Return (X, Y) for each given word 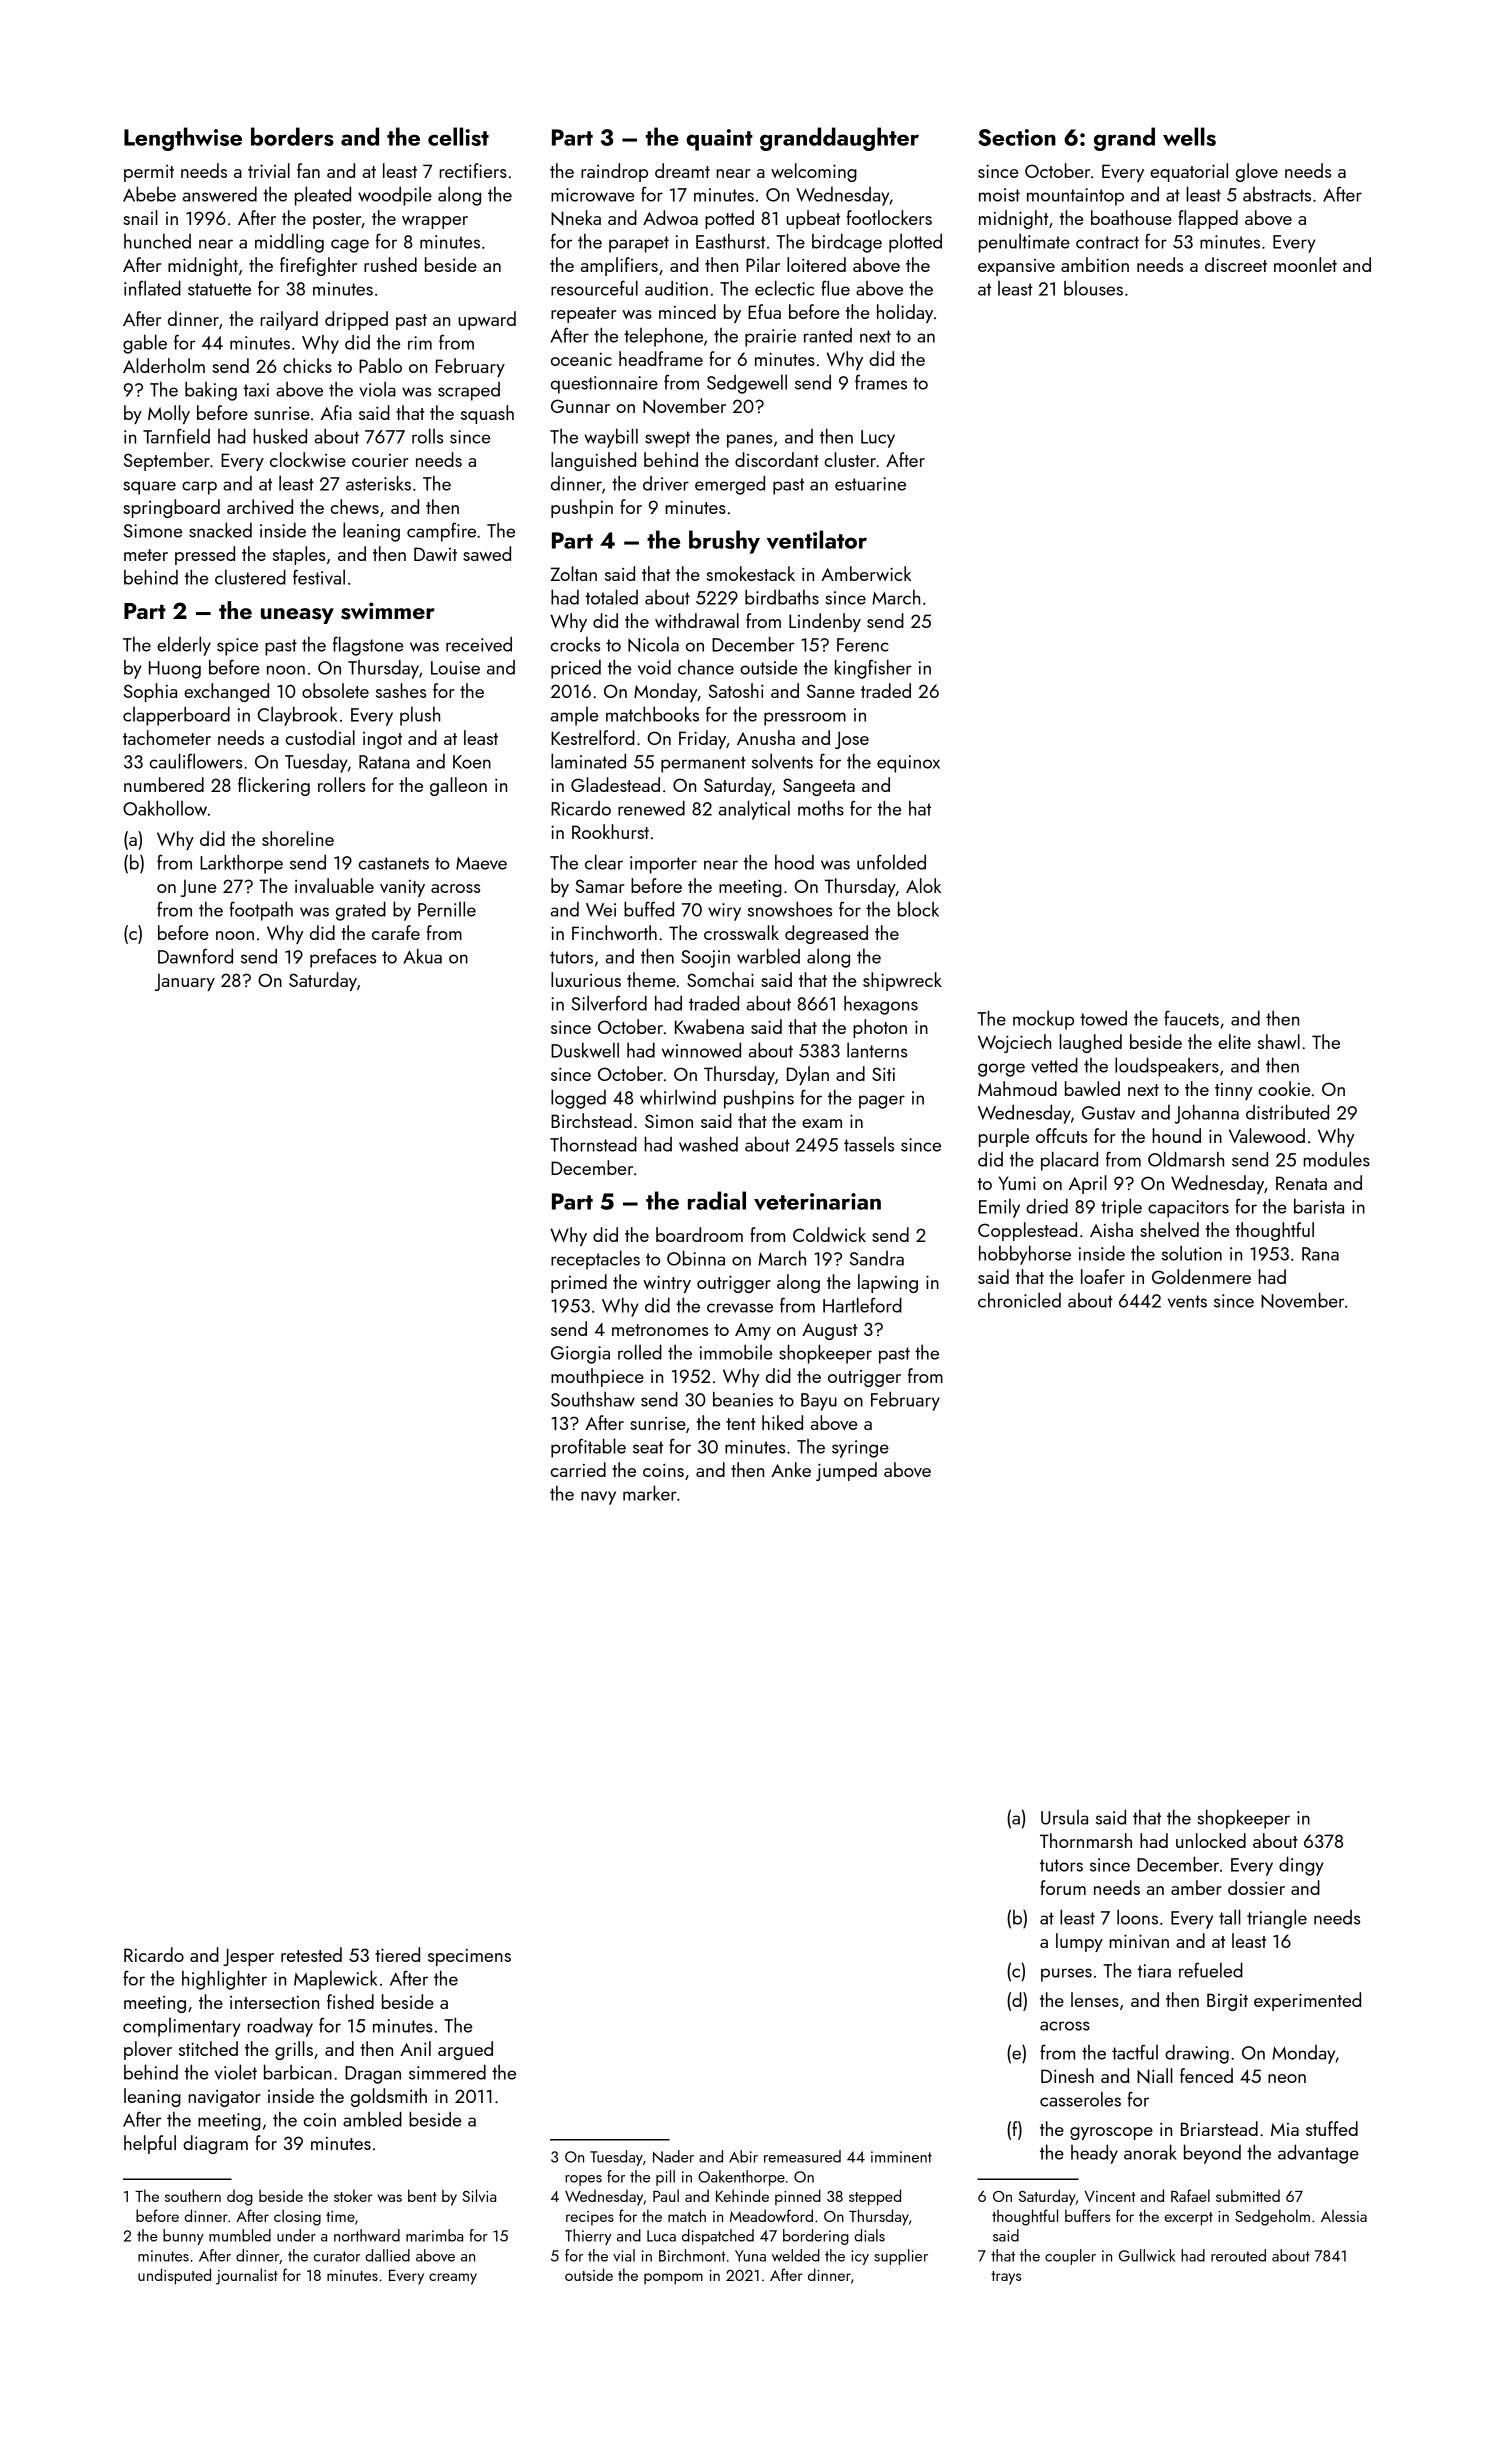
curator (337, 2256)
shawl (1279, 1041)
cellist (458, 136)
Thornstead (593, 1144)
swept (667, 439)
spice (237, 647)
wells (1189, 136)
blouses (1093, 288)
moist (999, 195)
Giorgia (580, 1355)
